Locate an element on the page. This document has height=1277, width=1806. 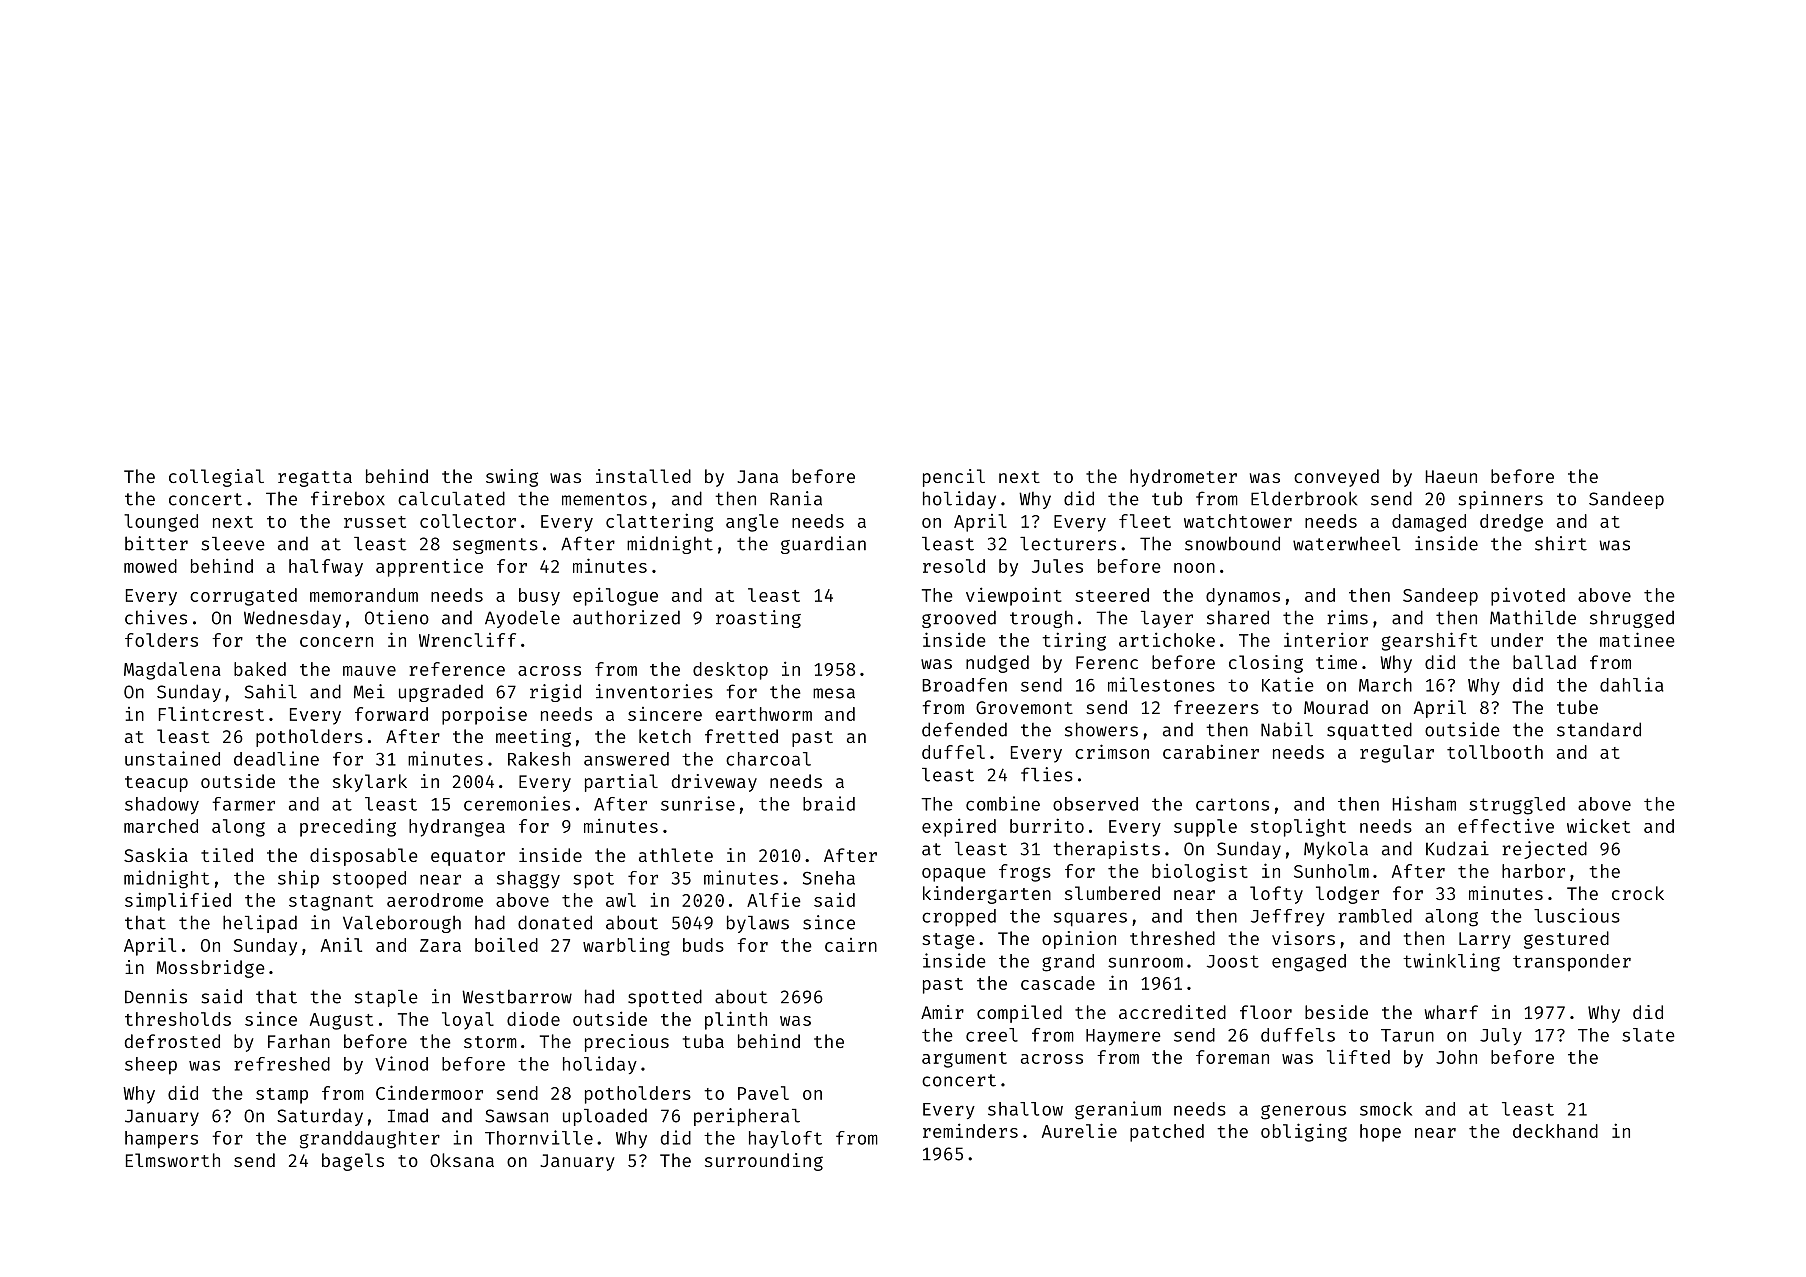
standard is located at coordinates (1599, 729).
